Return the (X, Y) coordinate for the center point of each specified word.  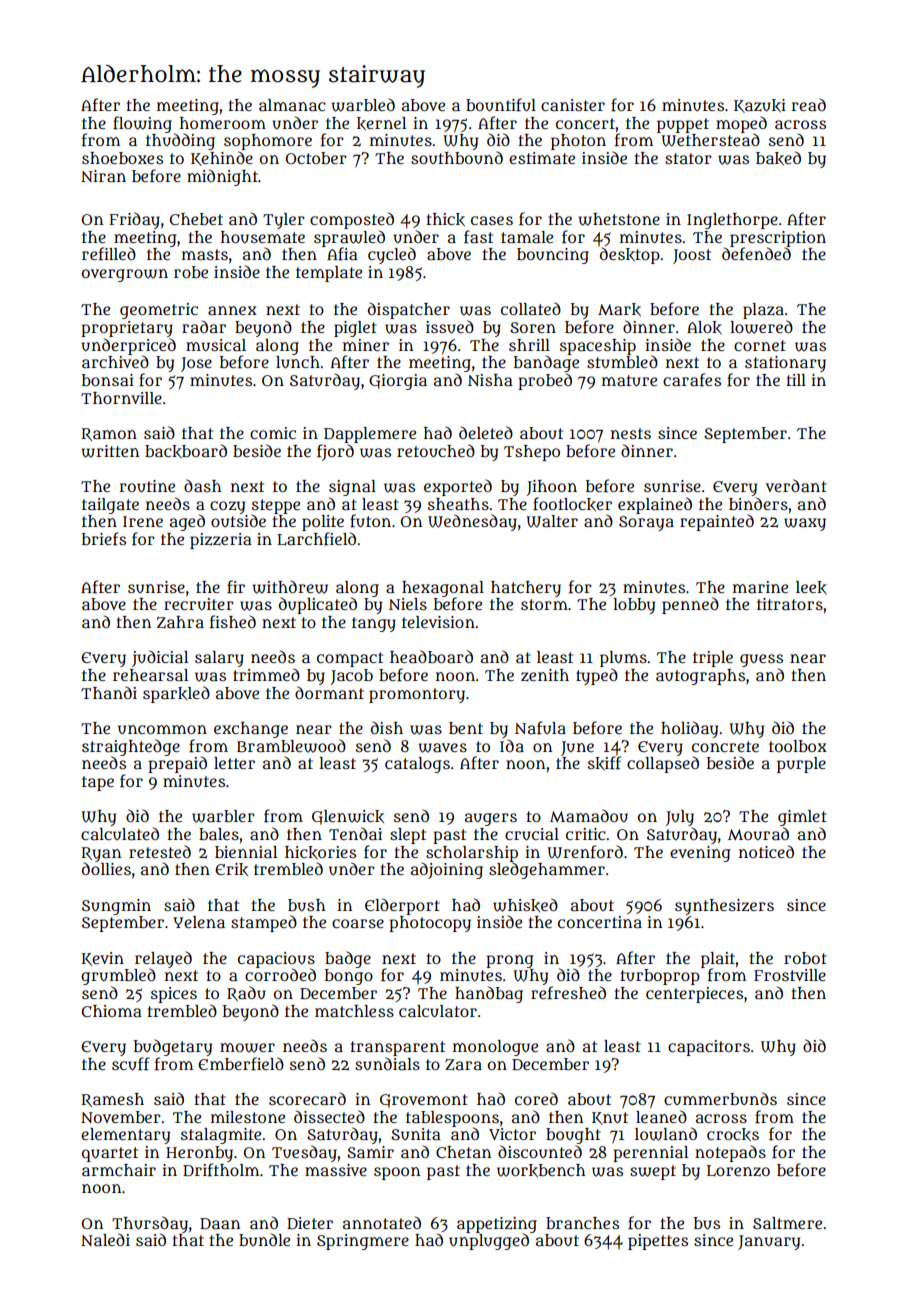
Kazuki (760, 106)
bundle (264, 1239)
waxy (805, 524)
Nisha (490, 380)
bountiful (501, 105)
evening (700, 854)
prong (510, 961)
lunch (298, 362)
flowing (142, 124)
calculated (120, 833)
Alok (704, 327)
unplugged (489, 1241)
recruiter (199, 604)
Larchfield (316, 539)
